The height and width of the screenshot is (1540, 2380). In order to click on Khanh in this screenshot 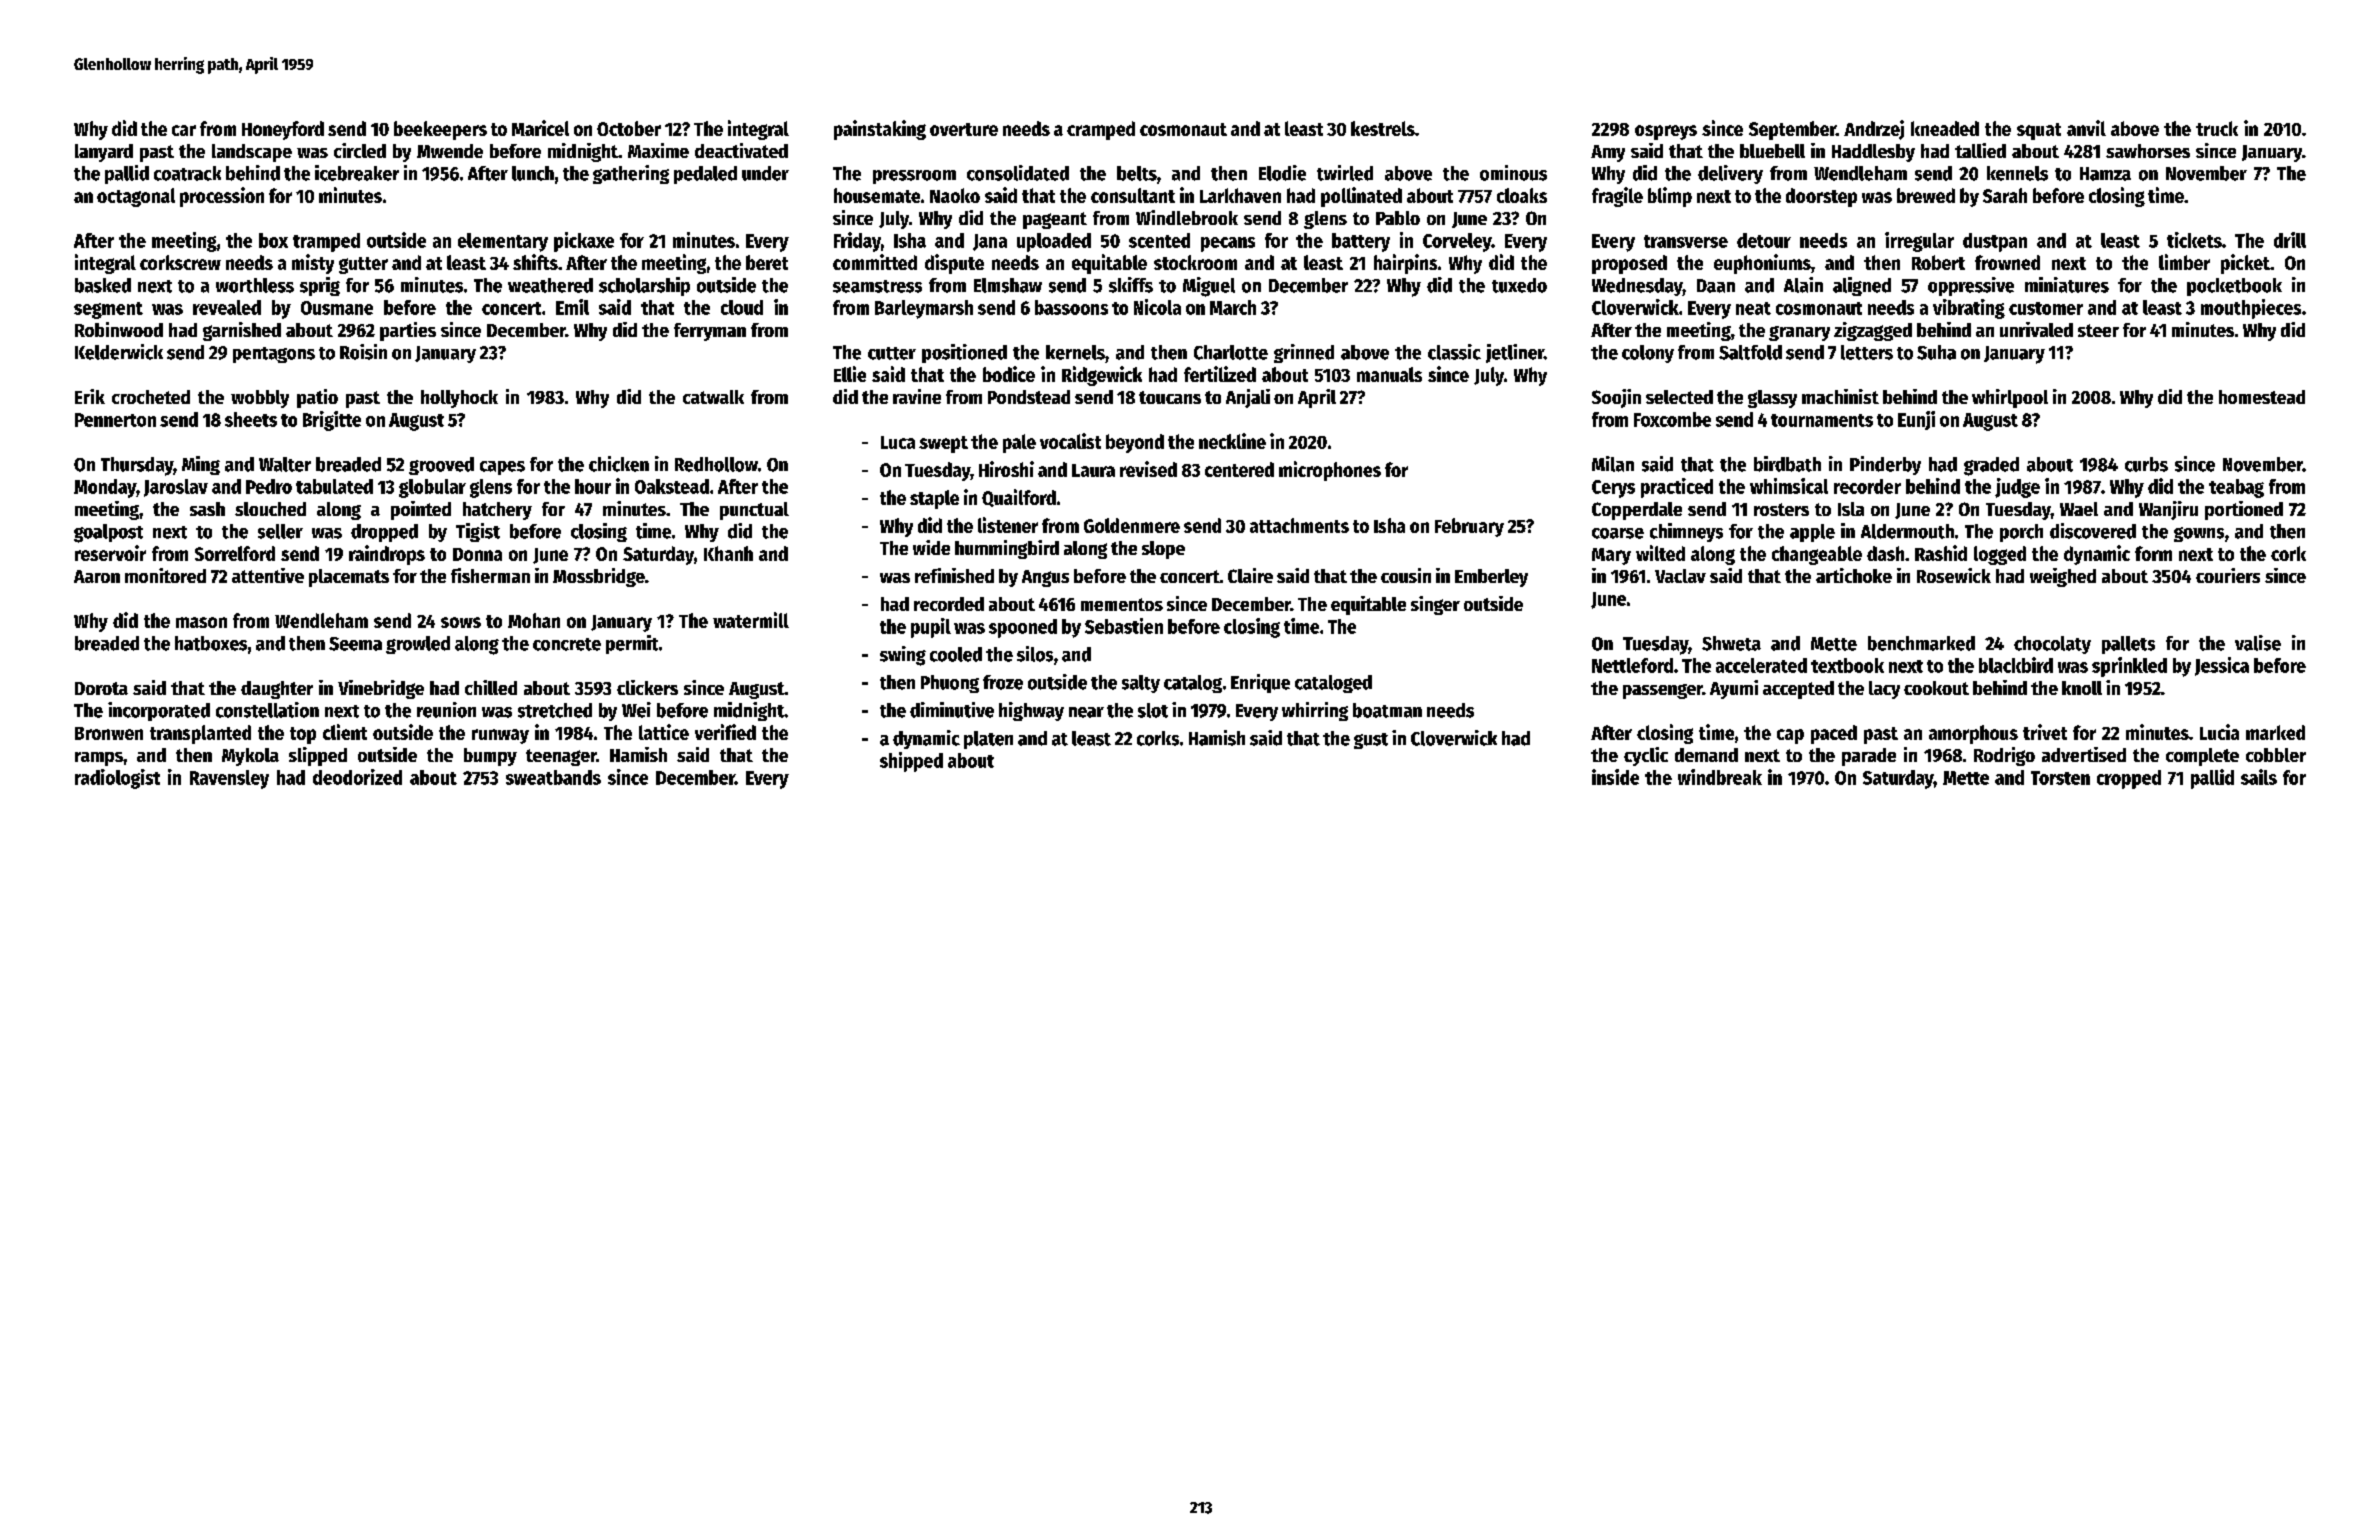, I will do `click(728, 553)`.
